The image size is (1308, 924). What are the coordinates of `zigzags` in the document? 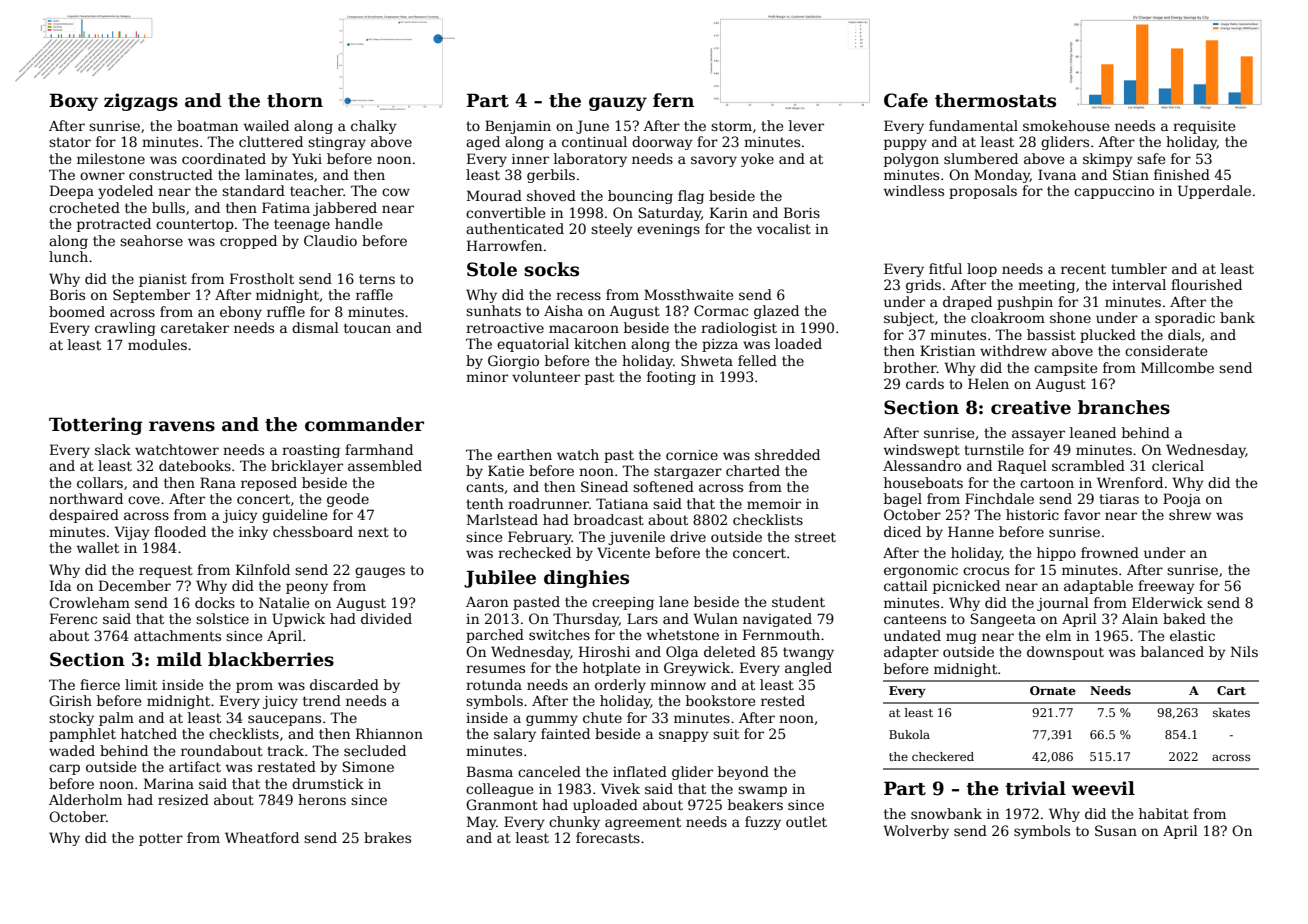 It's located at (141, 102).
